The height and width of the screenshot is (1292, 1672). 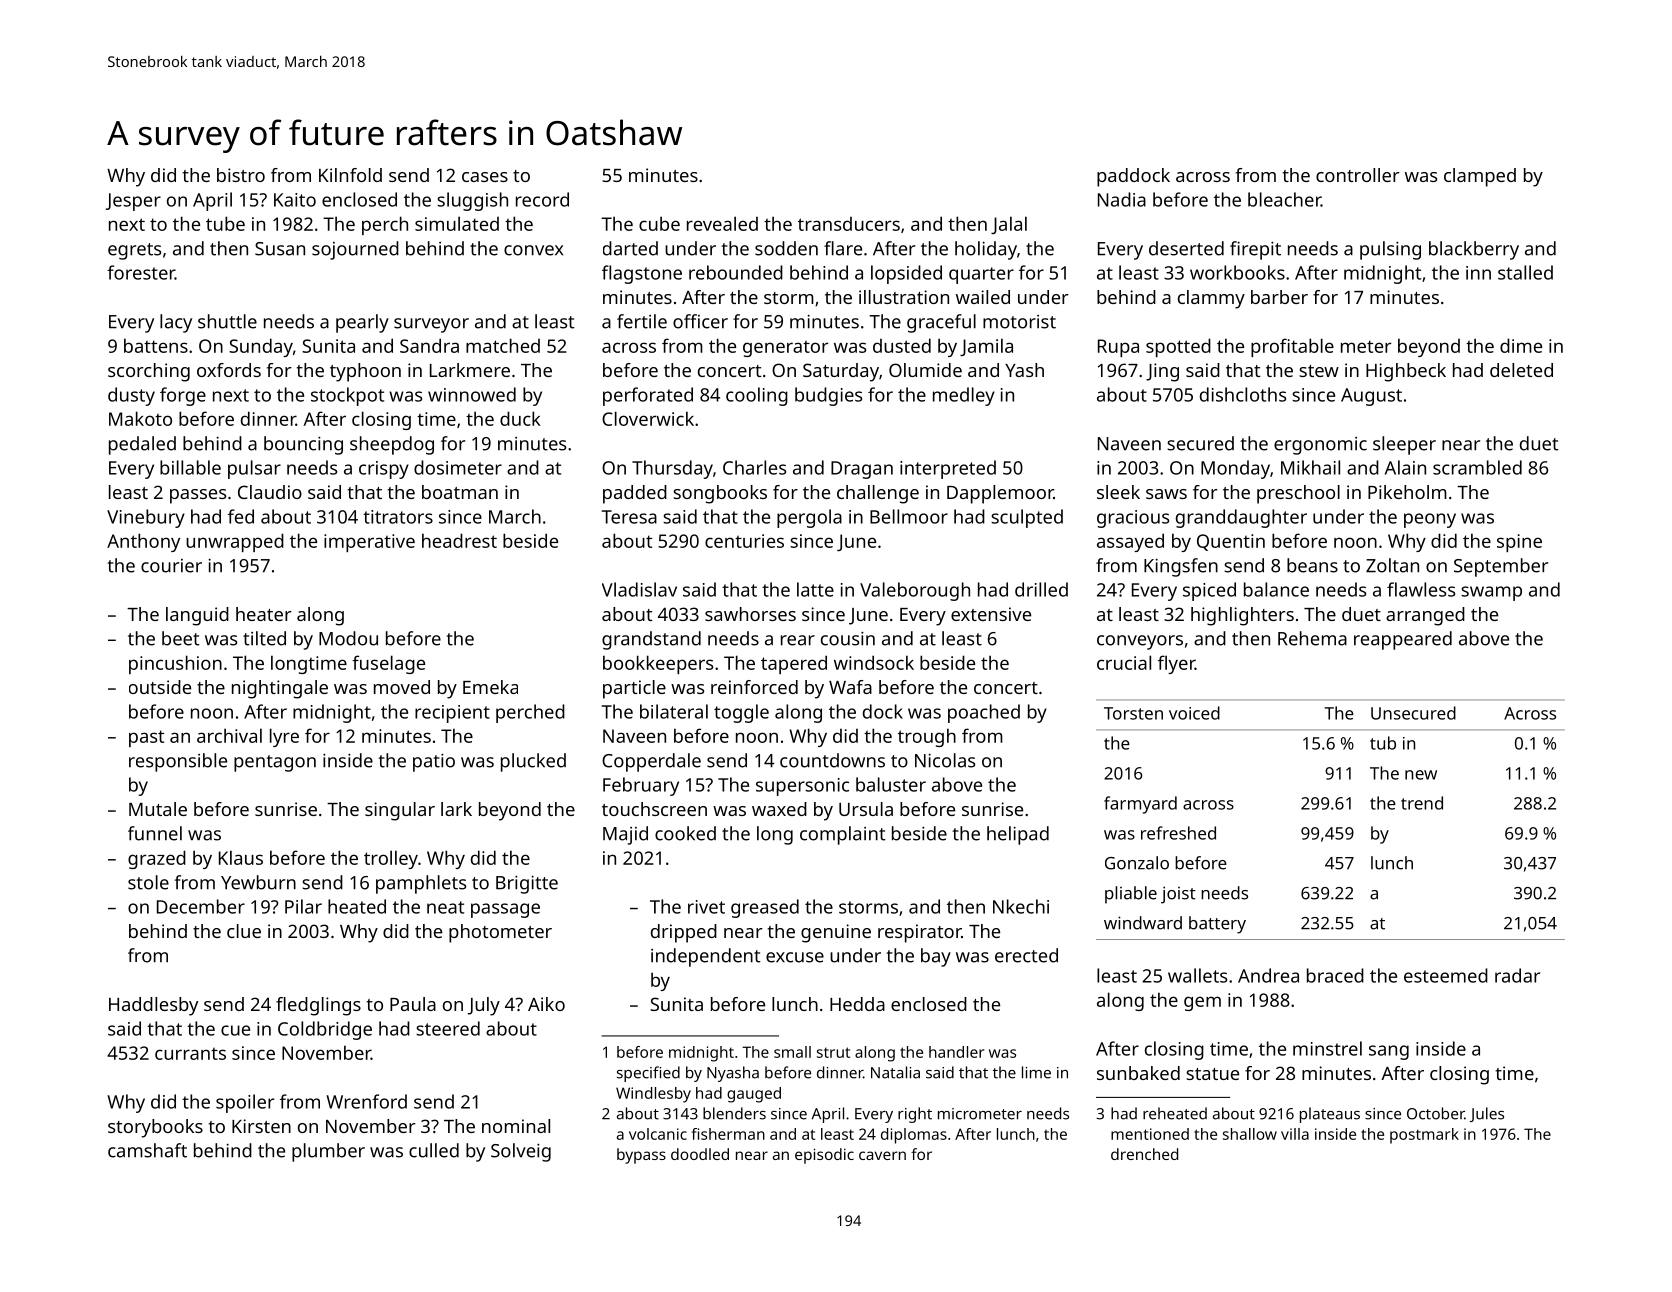 What do you see at coordinates (241, 175) in the screenshot?
I see `bistro` at bounding box center [241, 175].
